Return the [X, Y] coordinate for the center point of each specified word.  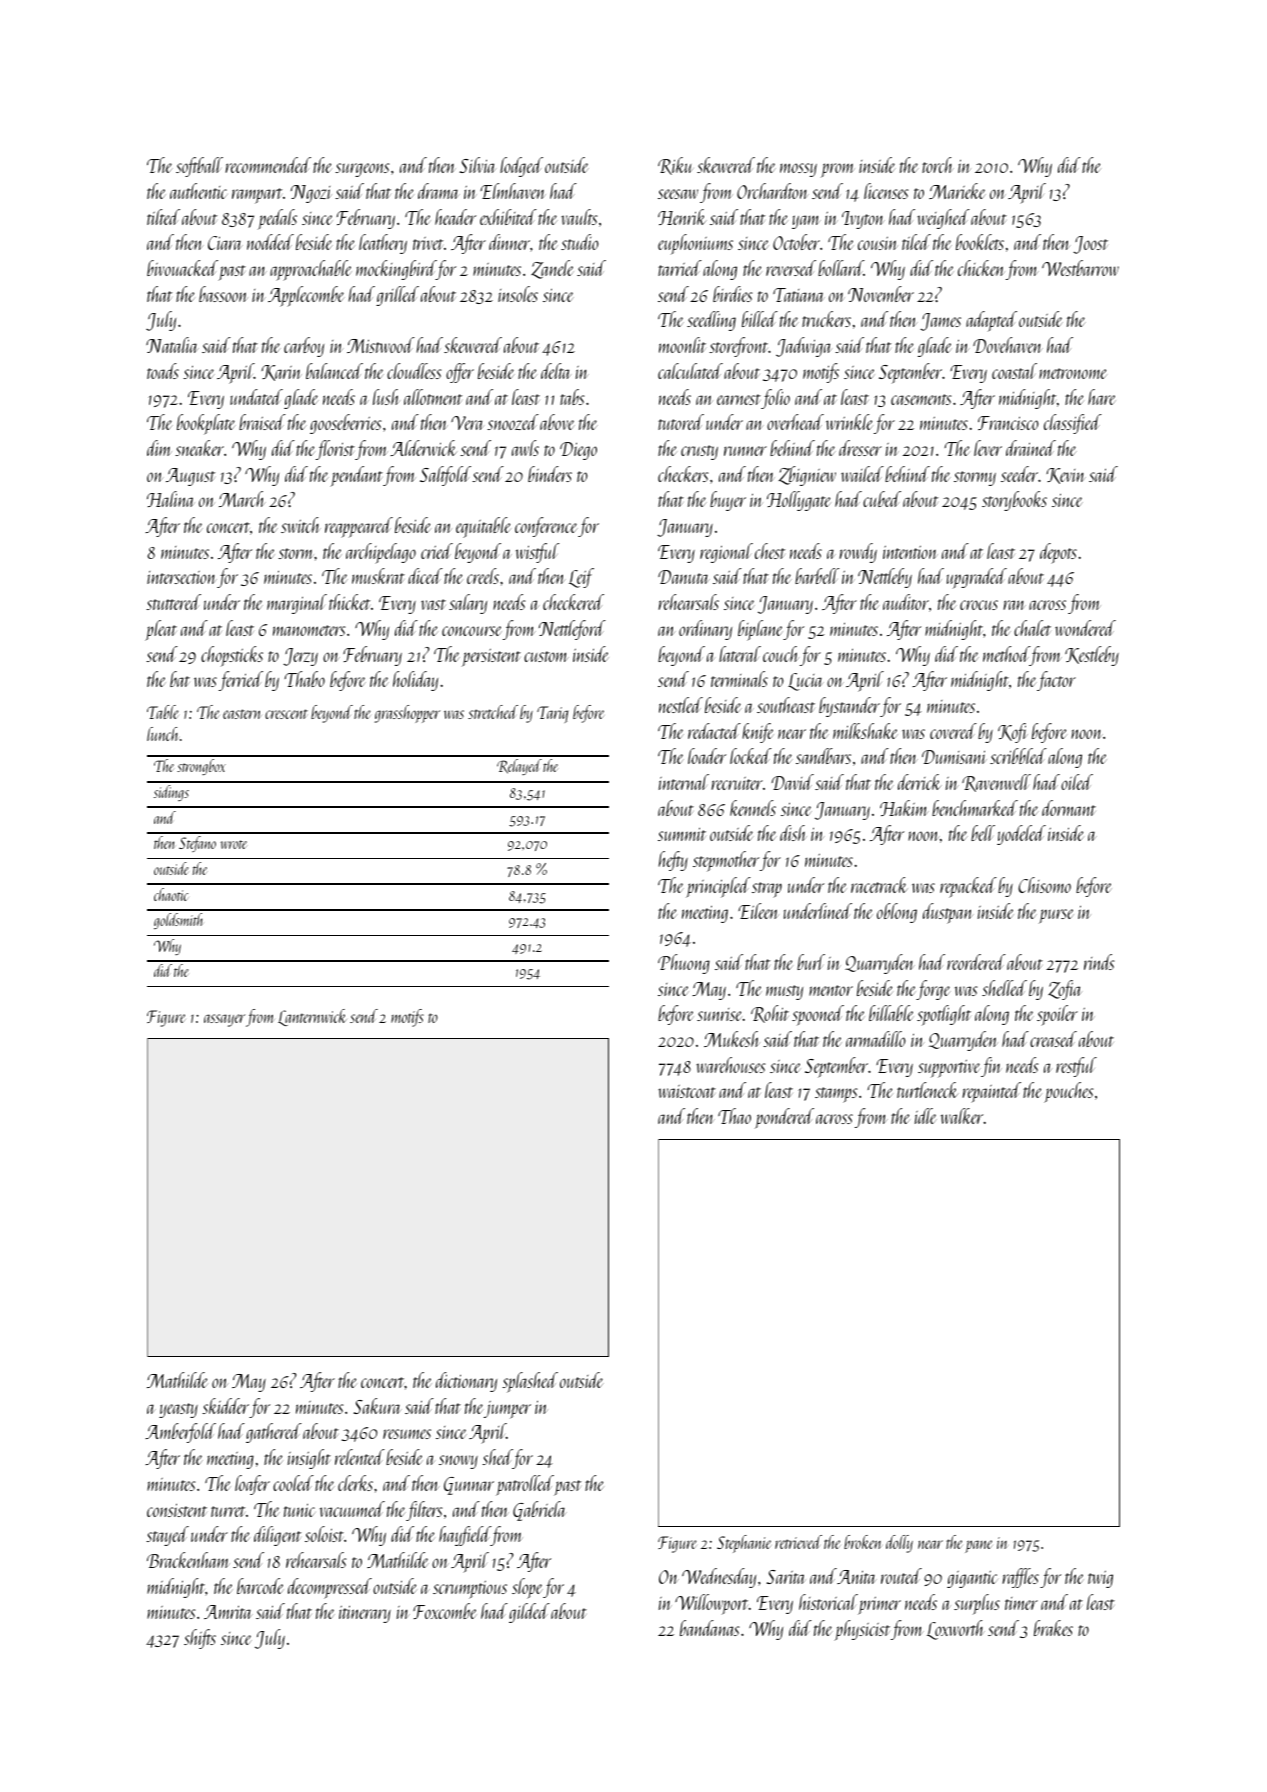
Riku [676, 166]
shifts [200, 1639]
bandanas [709, 1628]
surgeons [362, 170]
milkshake [865, 731]
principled [718, 887]
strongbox [201, 767]
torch [938, 165]
